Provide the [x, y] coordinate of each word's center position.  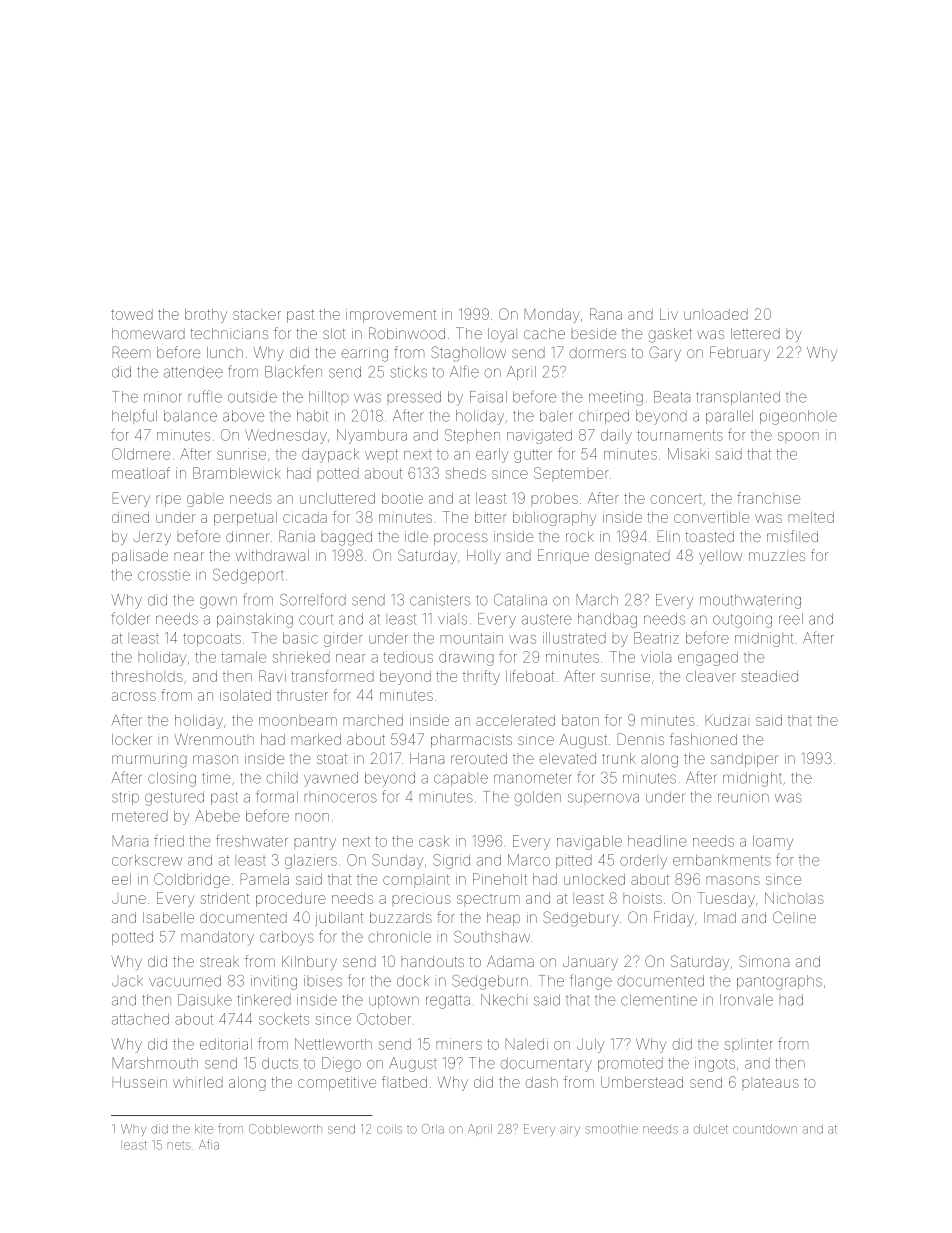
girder [343, 639]
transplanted [738, 398]
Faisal [488, 397]
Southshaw [492, 937]
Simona [764, 961]
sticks [408, 372]
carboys [287, 938]
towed [132, 314]
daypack [330, 455]
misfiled [792, 536]
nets [179, 1146]
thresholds [147, 676]
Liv [669, 314]
